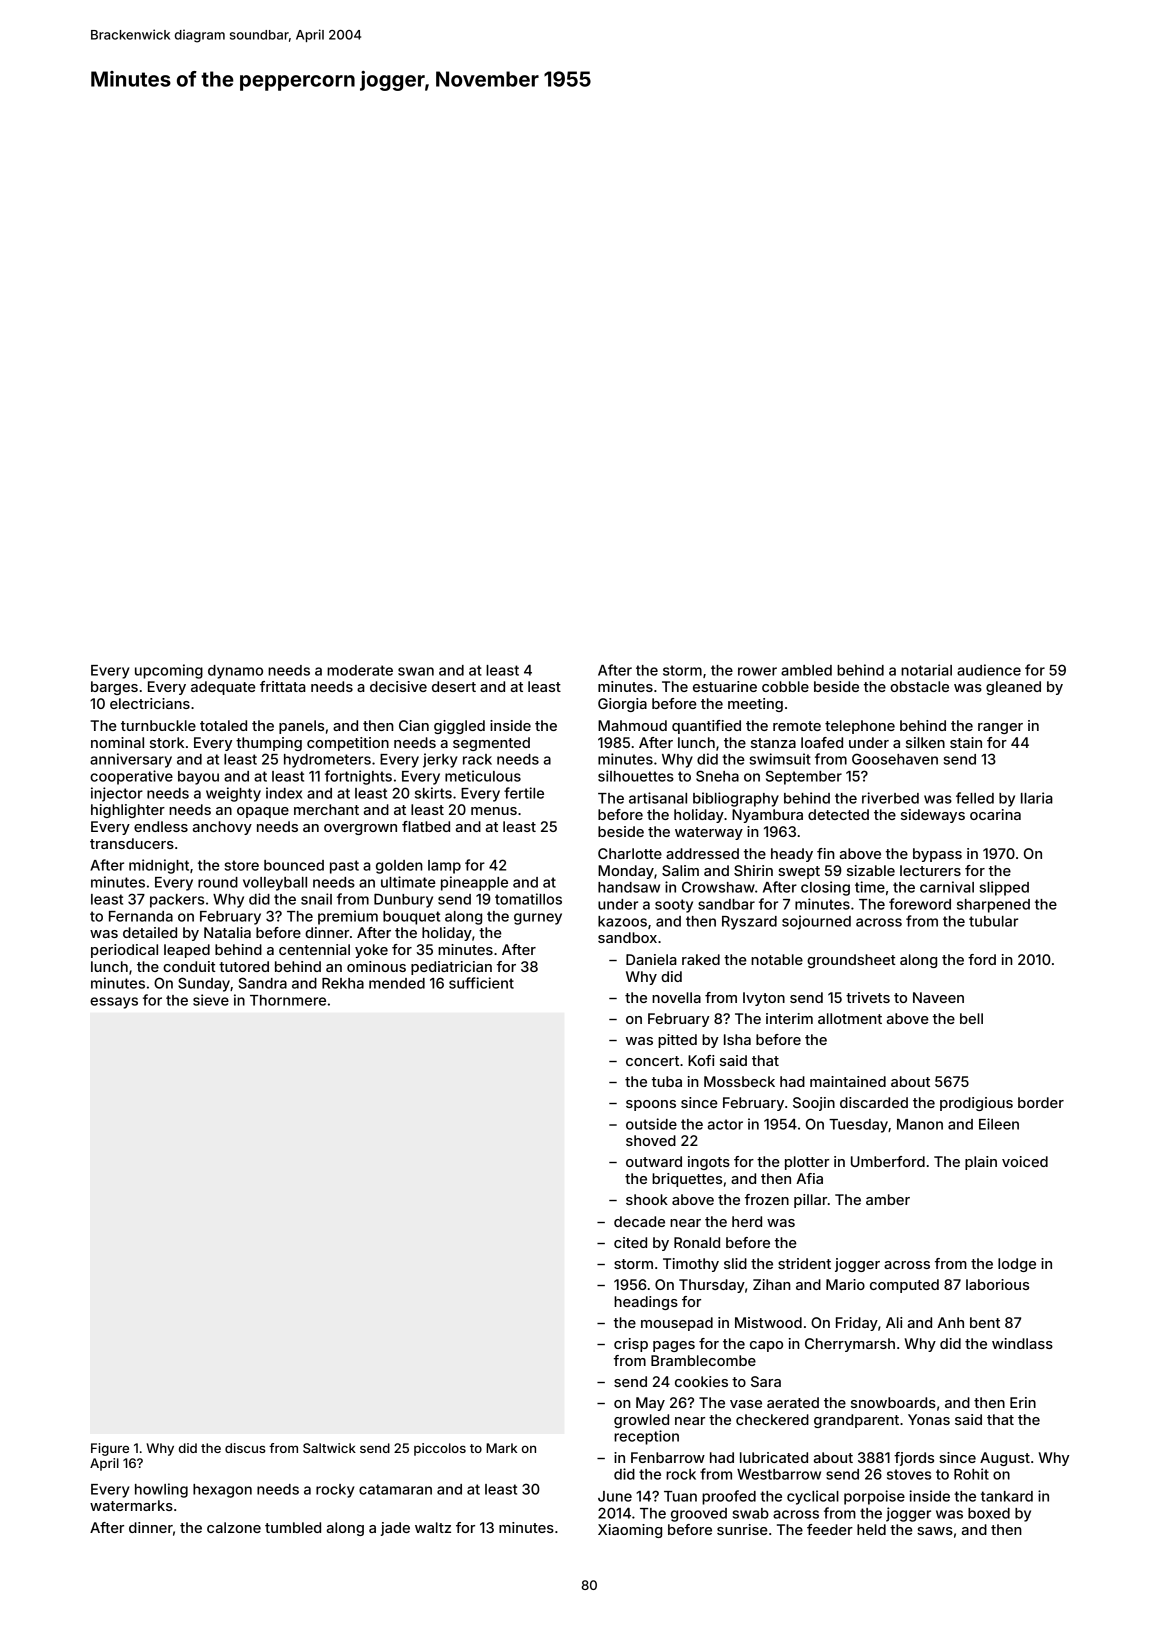 Image resolution: width=1162 pixels, height=1644 pixels. Describe the element at coordinates (538, 919) in the image. I see `gurney` at that location.
